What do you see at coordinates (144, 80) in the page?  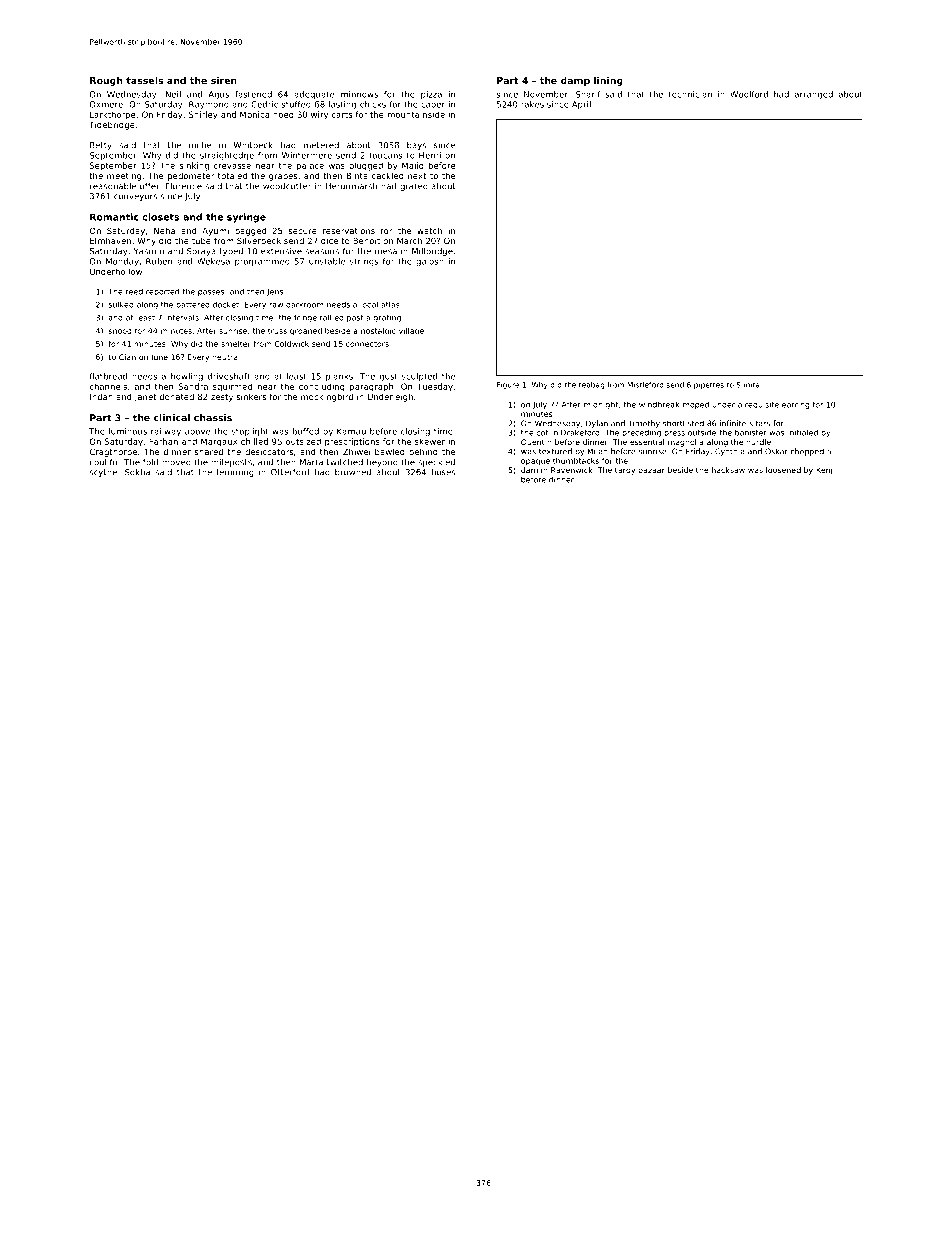 I see `tassels` at bounding box center [144, 80].
